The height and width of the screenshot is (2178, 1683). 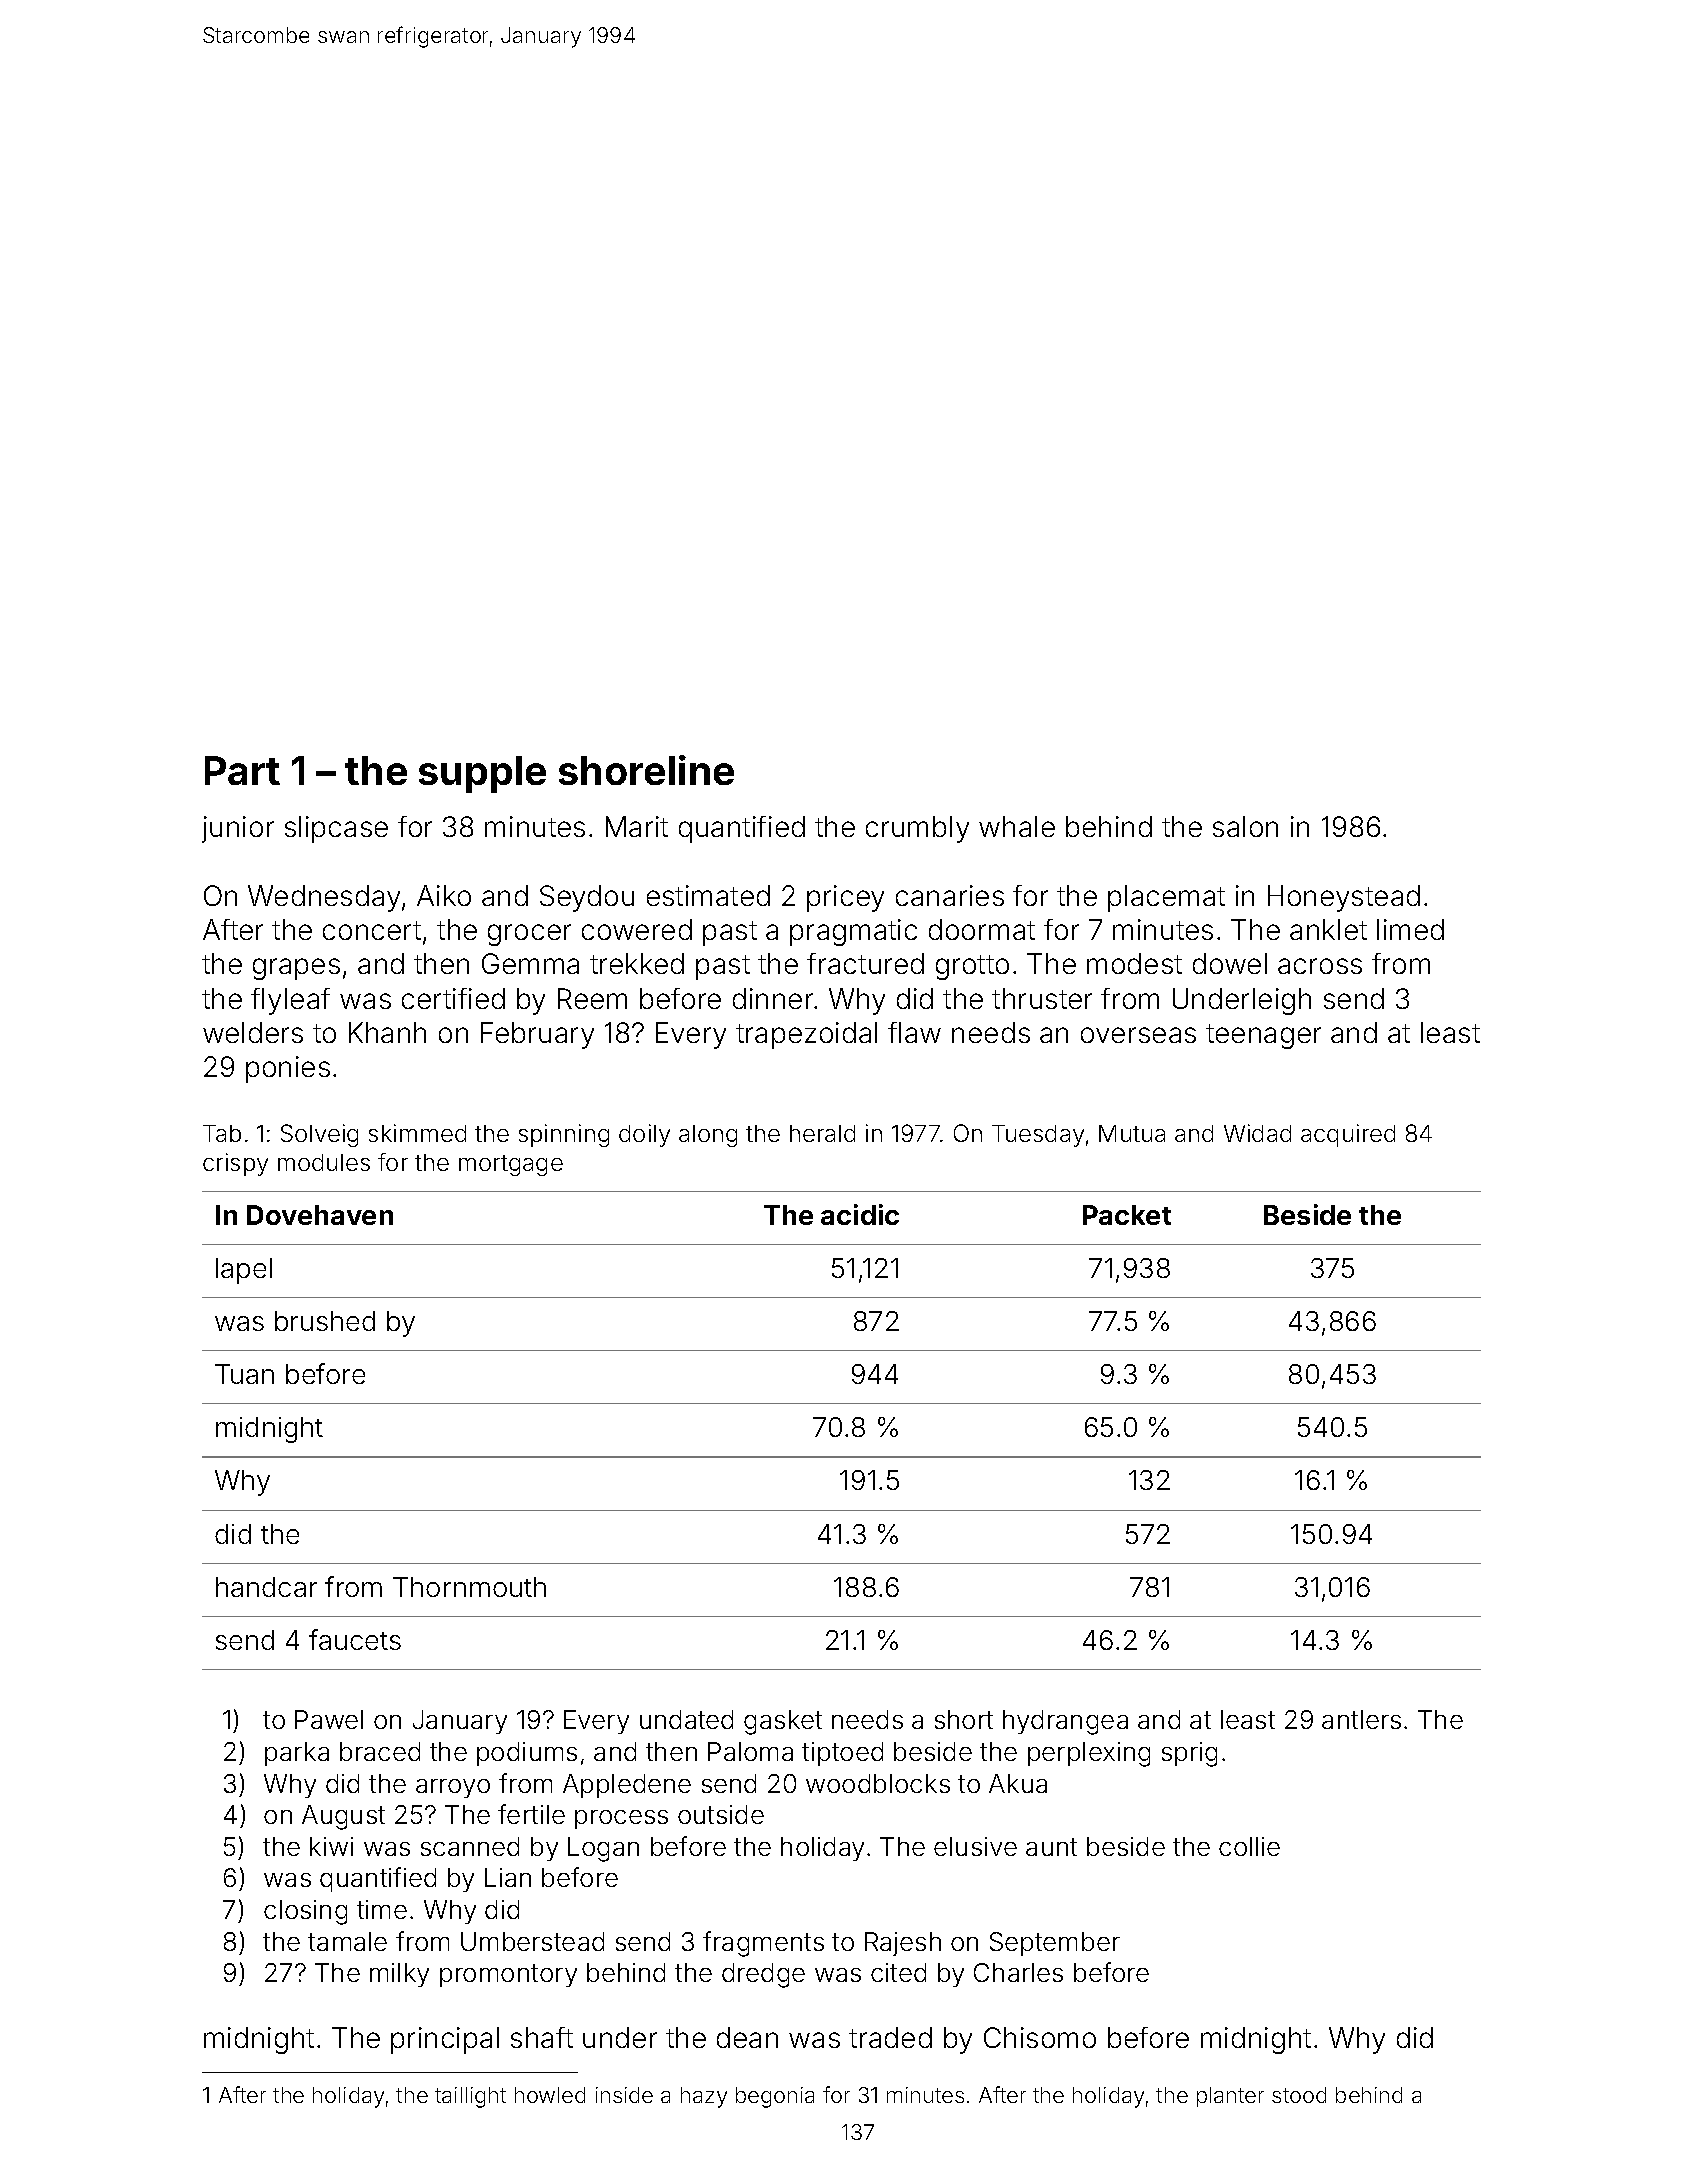 I want to click on Packet, so click(x=1127, y=1215).
